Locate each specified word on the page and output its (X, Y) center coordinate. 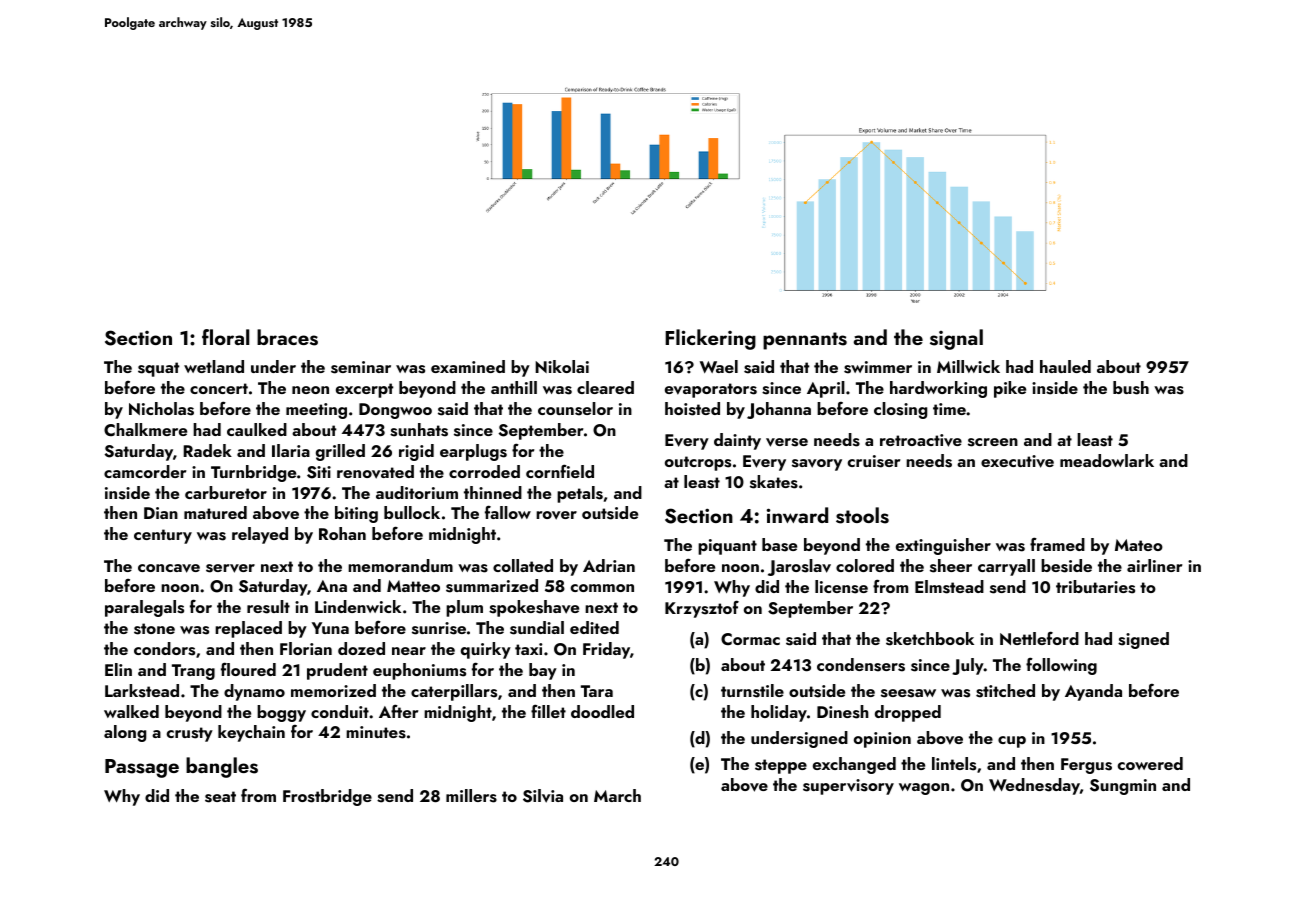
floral (225, 337)
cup (1012, 742)
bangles (222, 767)
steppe (781, 766)
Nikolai (562, 366)
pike (1010, 389)
